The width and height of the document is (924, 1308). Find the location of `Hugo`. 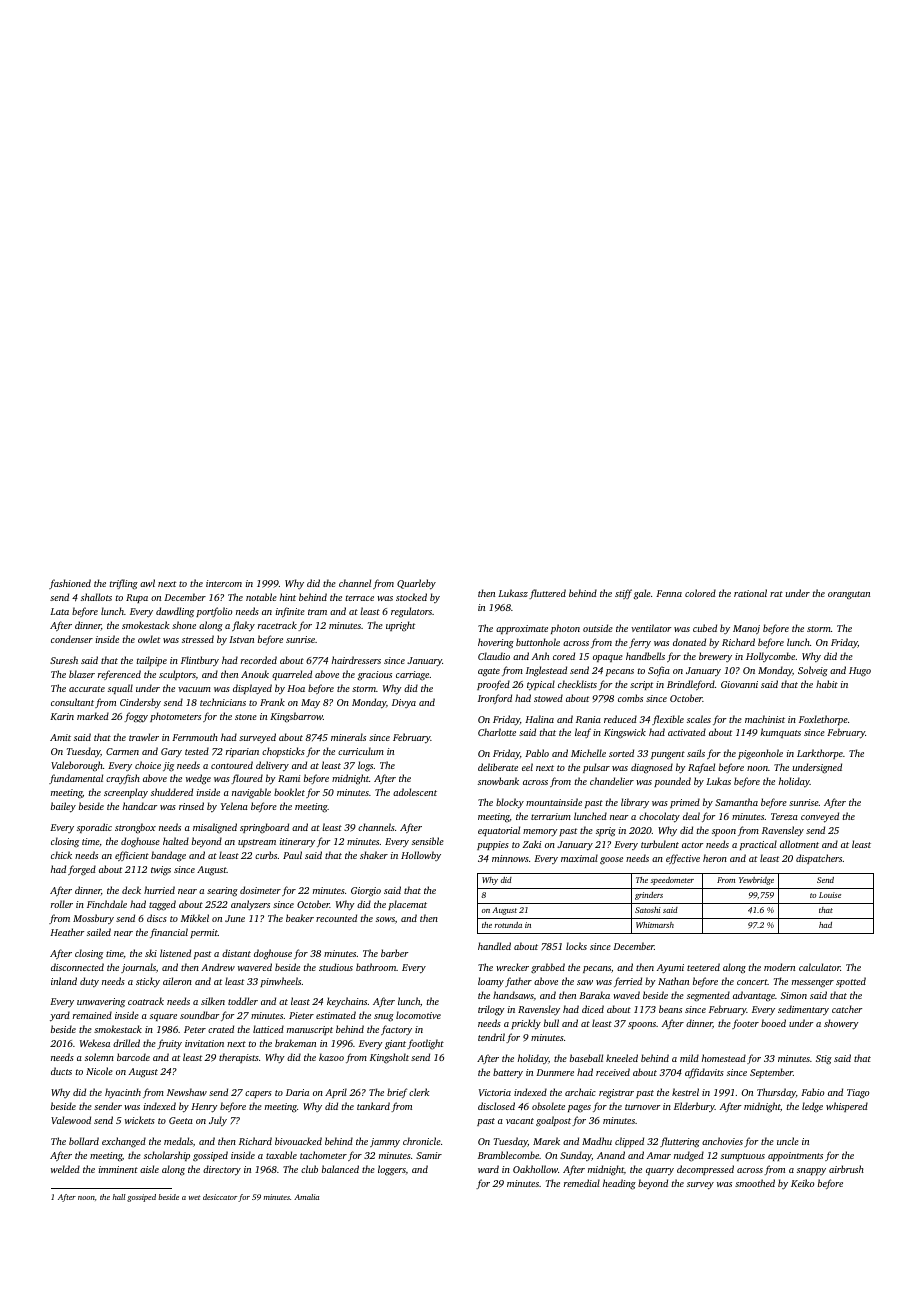

Hugo is located at coordinates (860, 672).
